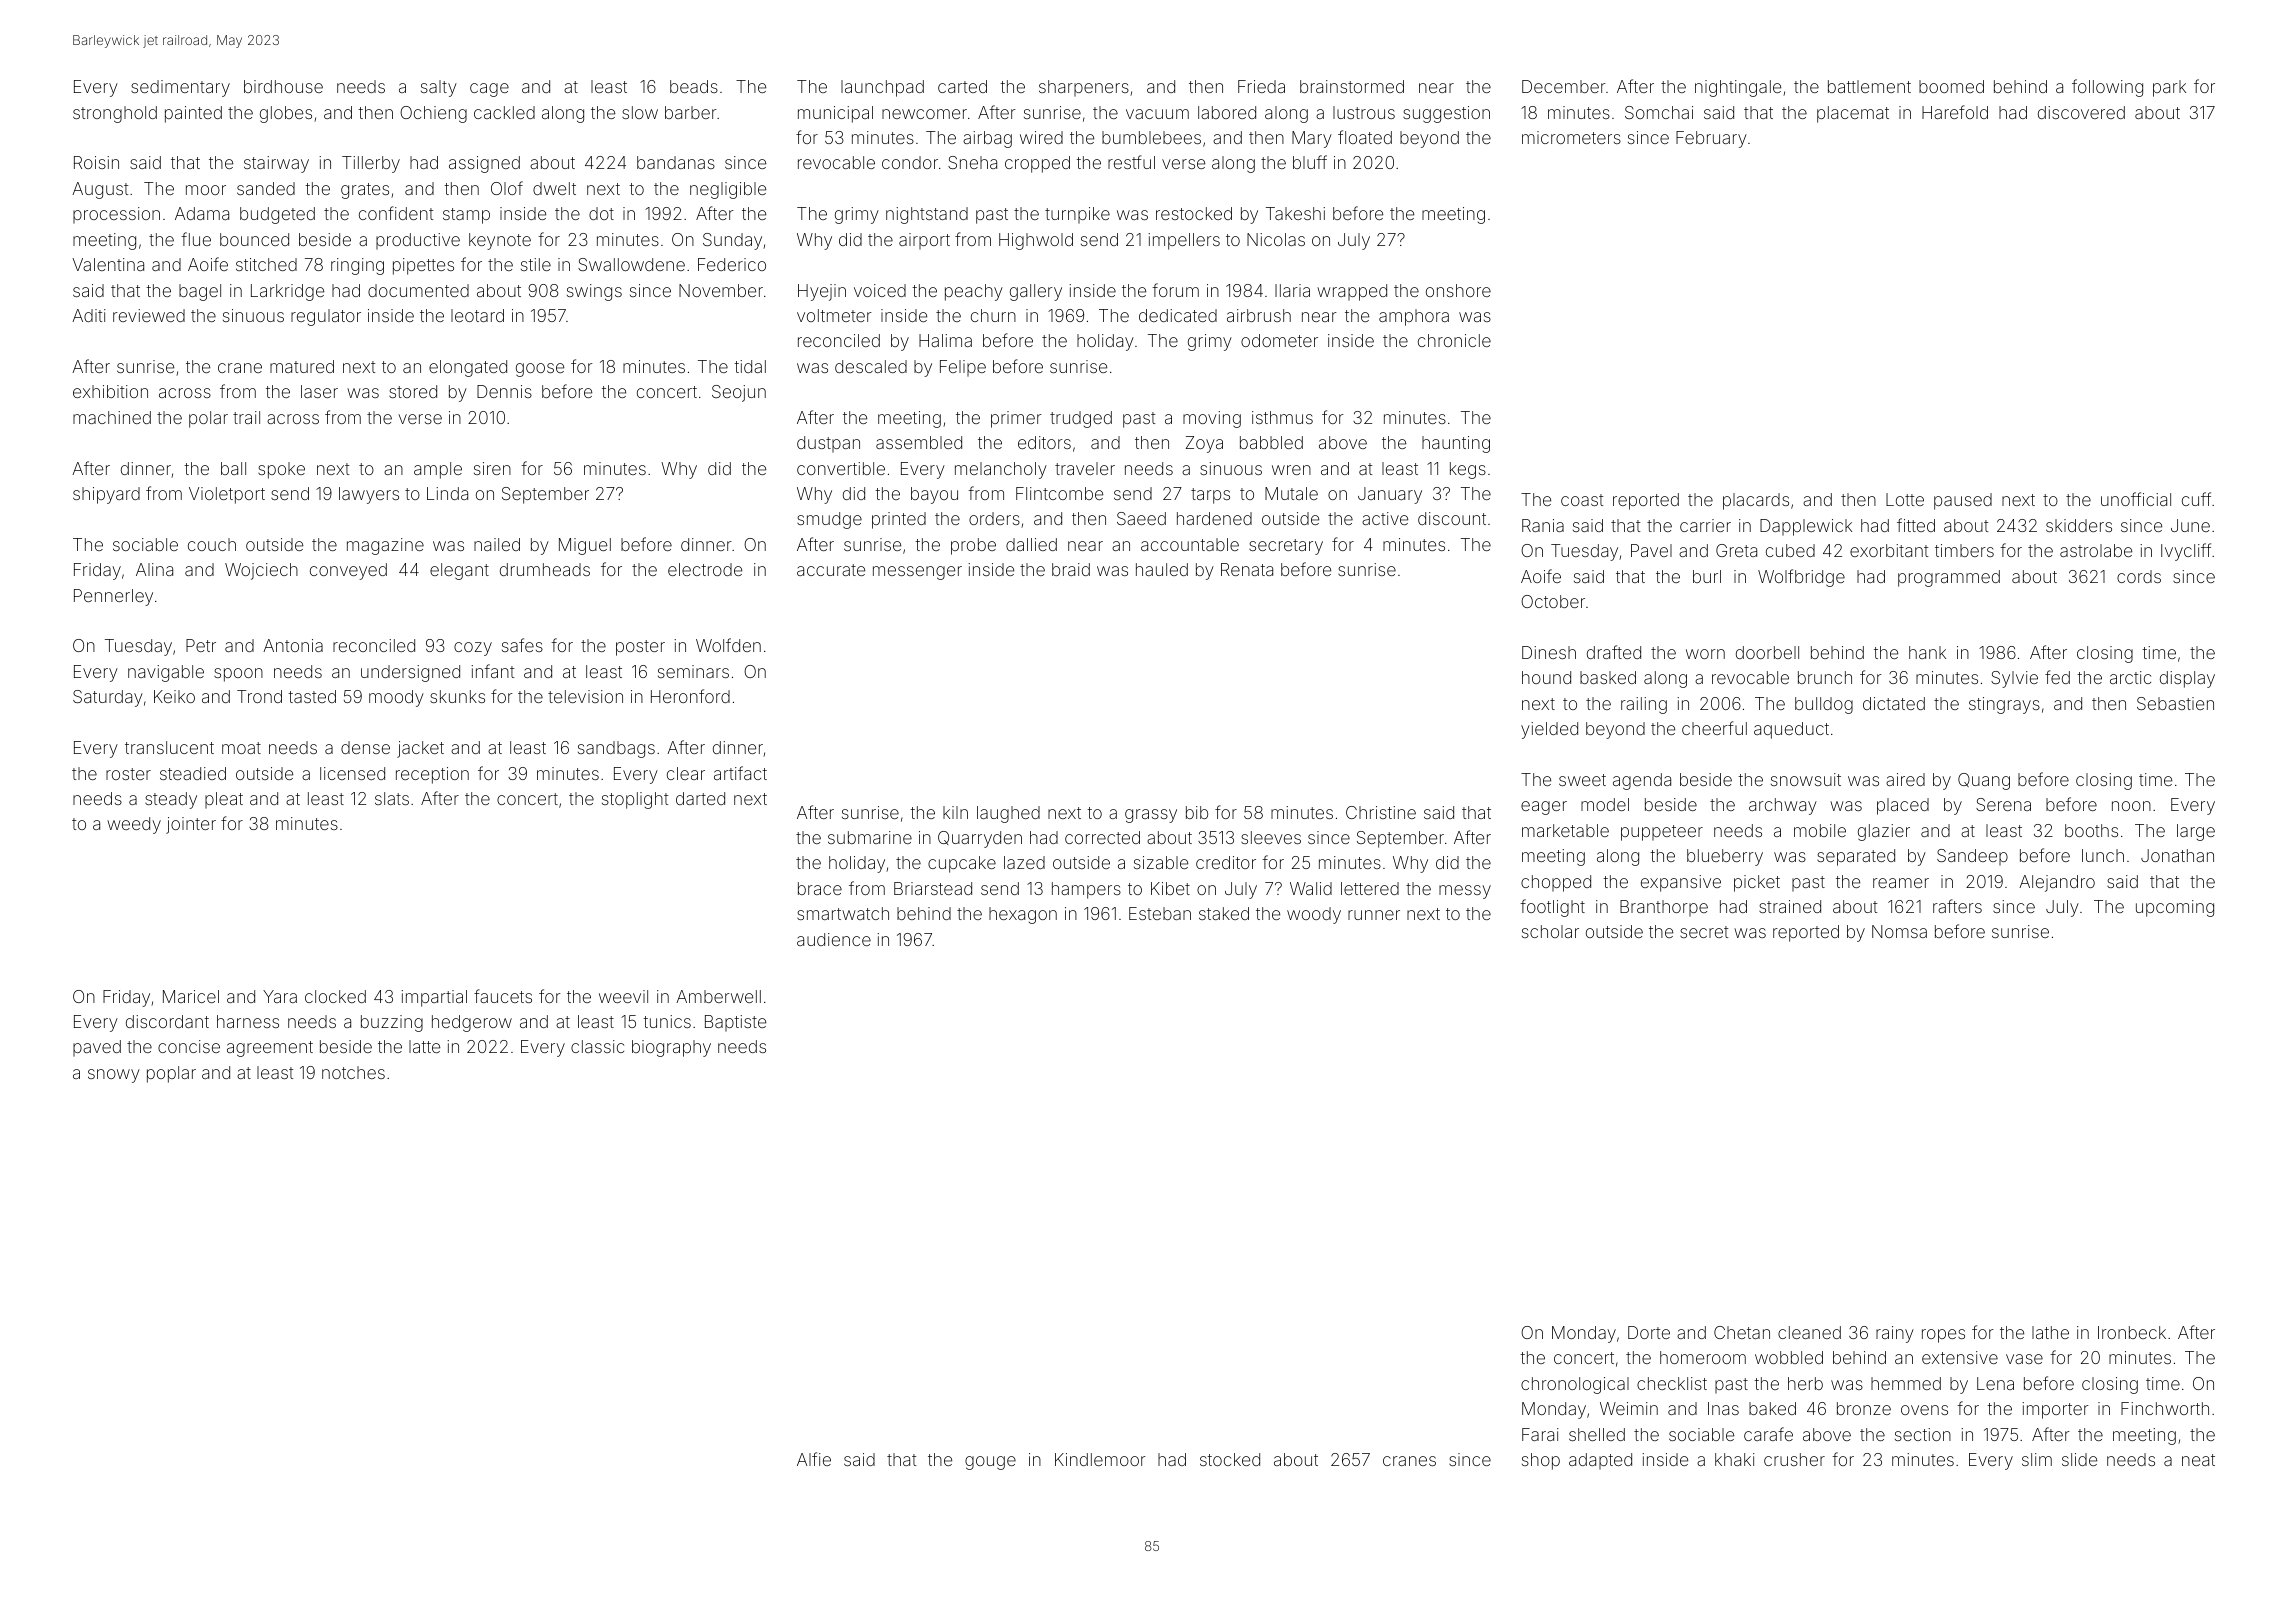 The image size is (2288, 1618). What do you see at coordinates (2132, 1332) in the screenshot?
I see `Ironbeck` at bounding box center [2132, 1332].
